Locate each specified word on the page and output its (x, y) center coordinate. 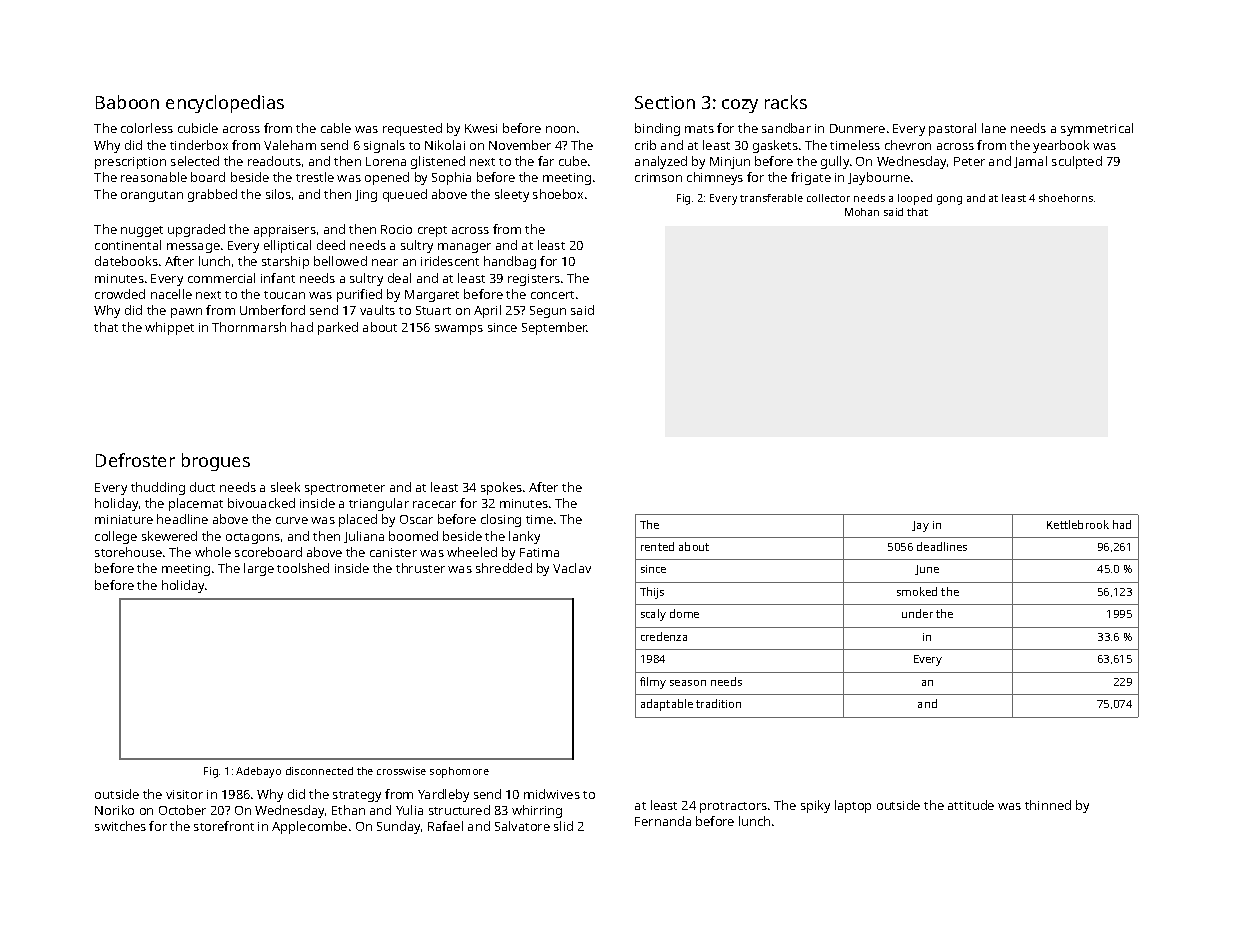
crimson (658, 177)
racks (786, 102)
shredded (504, 568)
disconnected (319, 771)
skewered (169, 536)
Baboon (127, 102)
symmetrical (1097, 129)
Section (665, 102)
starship (285, 262)
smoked (917, 591)
